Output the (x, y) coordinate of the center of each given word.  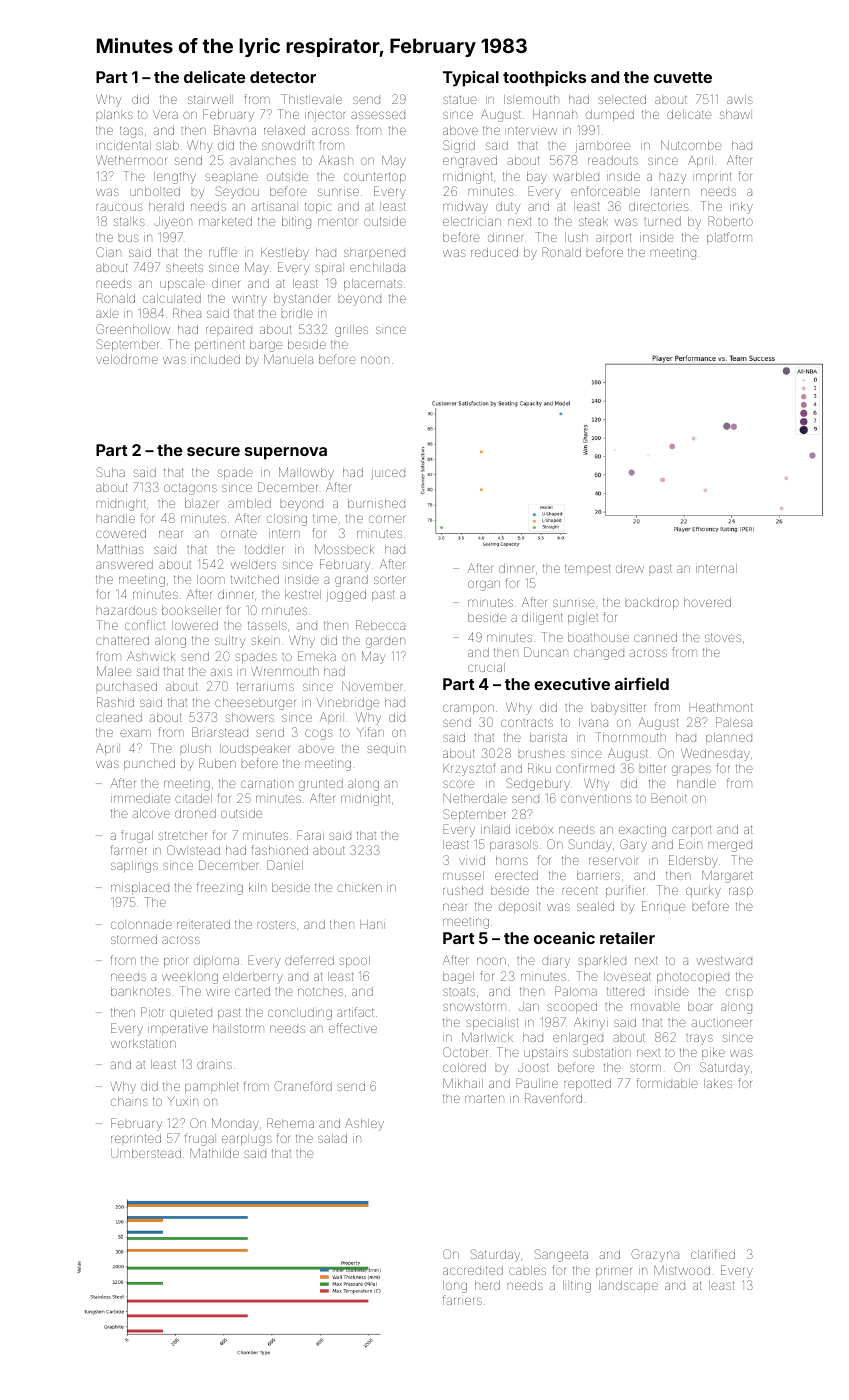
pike (713, 1053)
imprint (714, 177)
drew (630, 568)
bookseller (191, 610)
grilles (351, 331)
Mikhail (463, 1083)
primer (614, 1272)
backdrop (652, 603)
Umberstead (146, 1153)
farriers (462, 1300)
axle (107, 313)
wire (218, 992)
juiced (388, 474)
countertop (375, 177)
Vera (165, 114)
